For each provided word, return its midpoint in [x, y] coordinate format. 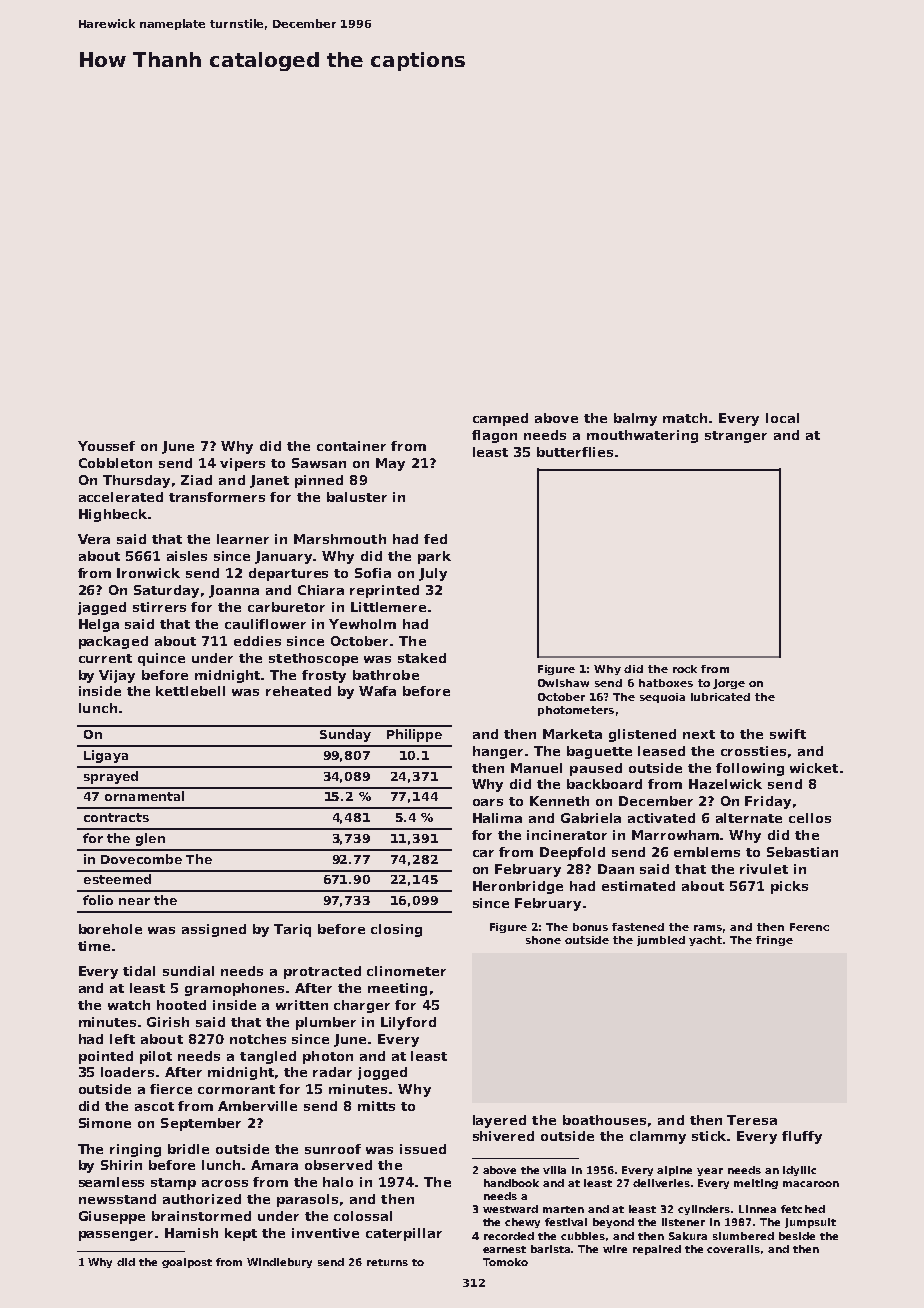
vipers [242, 464]
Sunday [345, 735]
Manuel [536, 768]
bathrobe [386, 675]
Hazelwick [725, 784]
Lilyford [408, 1023]
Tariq [292, 930]
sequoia [662, 698]
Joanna [234, 591]
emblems [707, 852]
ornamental [144, 796]
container [351, 446]
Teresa [752, 1120]
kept [241, 1234]
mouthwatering [642, 436]
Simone [105, 1123]
